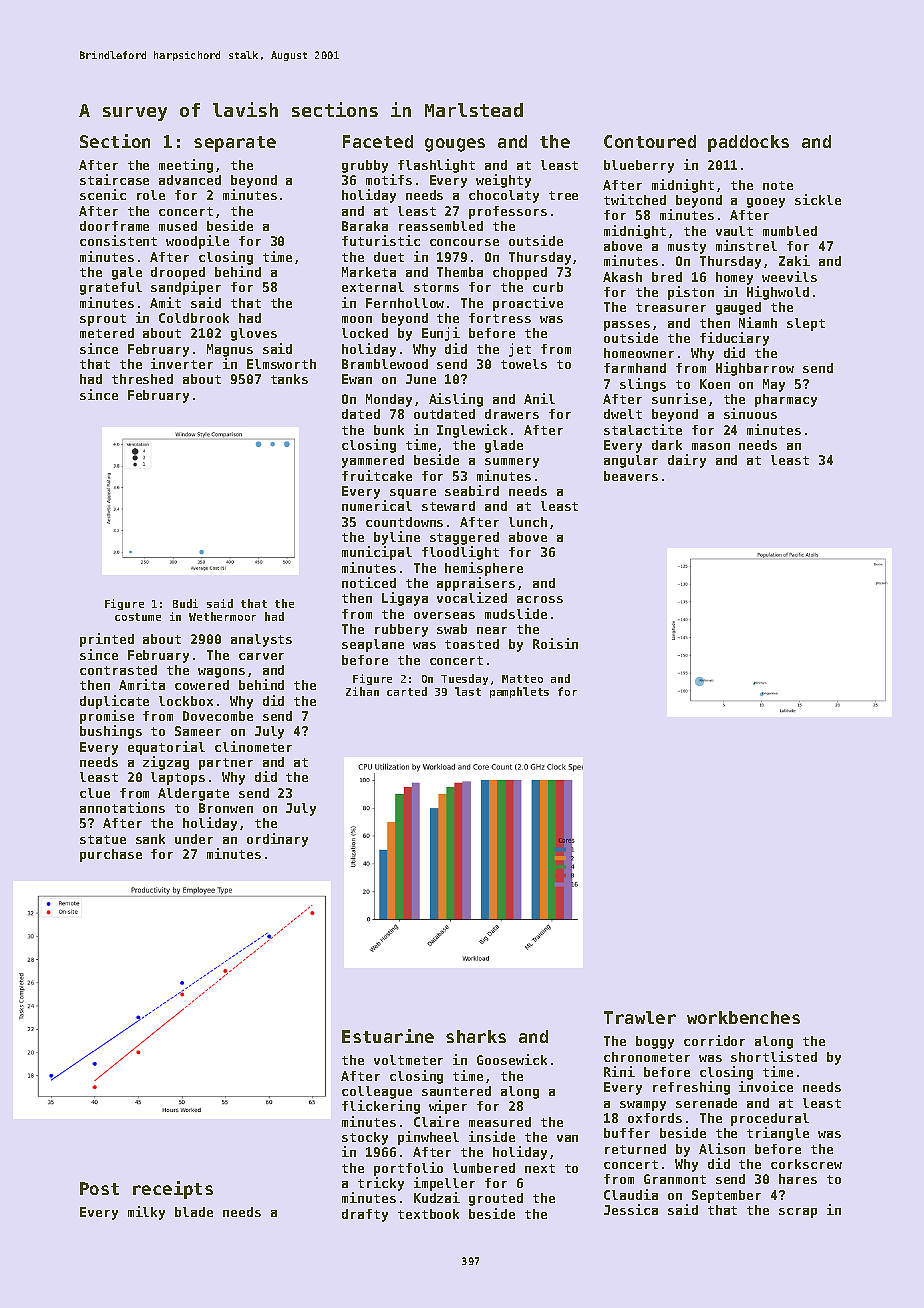  Describe the element at coordinates (277, 840) in the image. I see `ordinary` at that location.
